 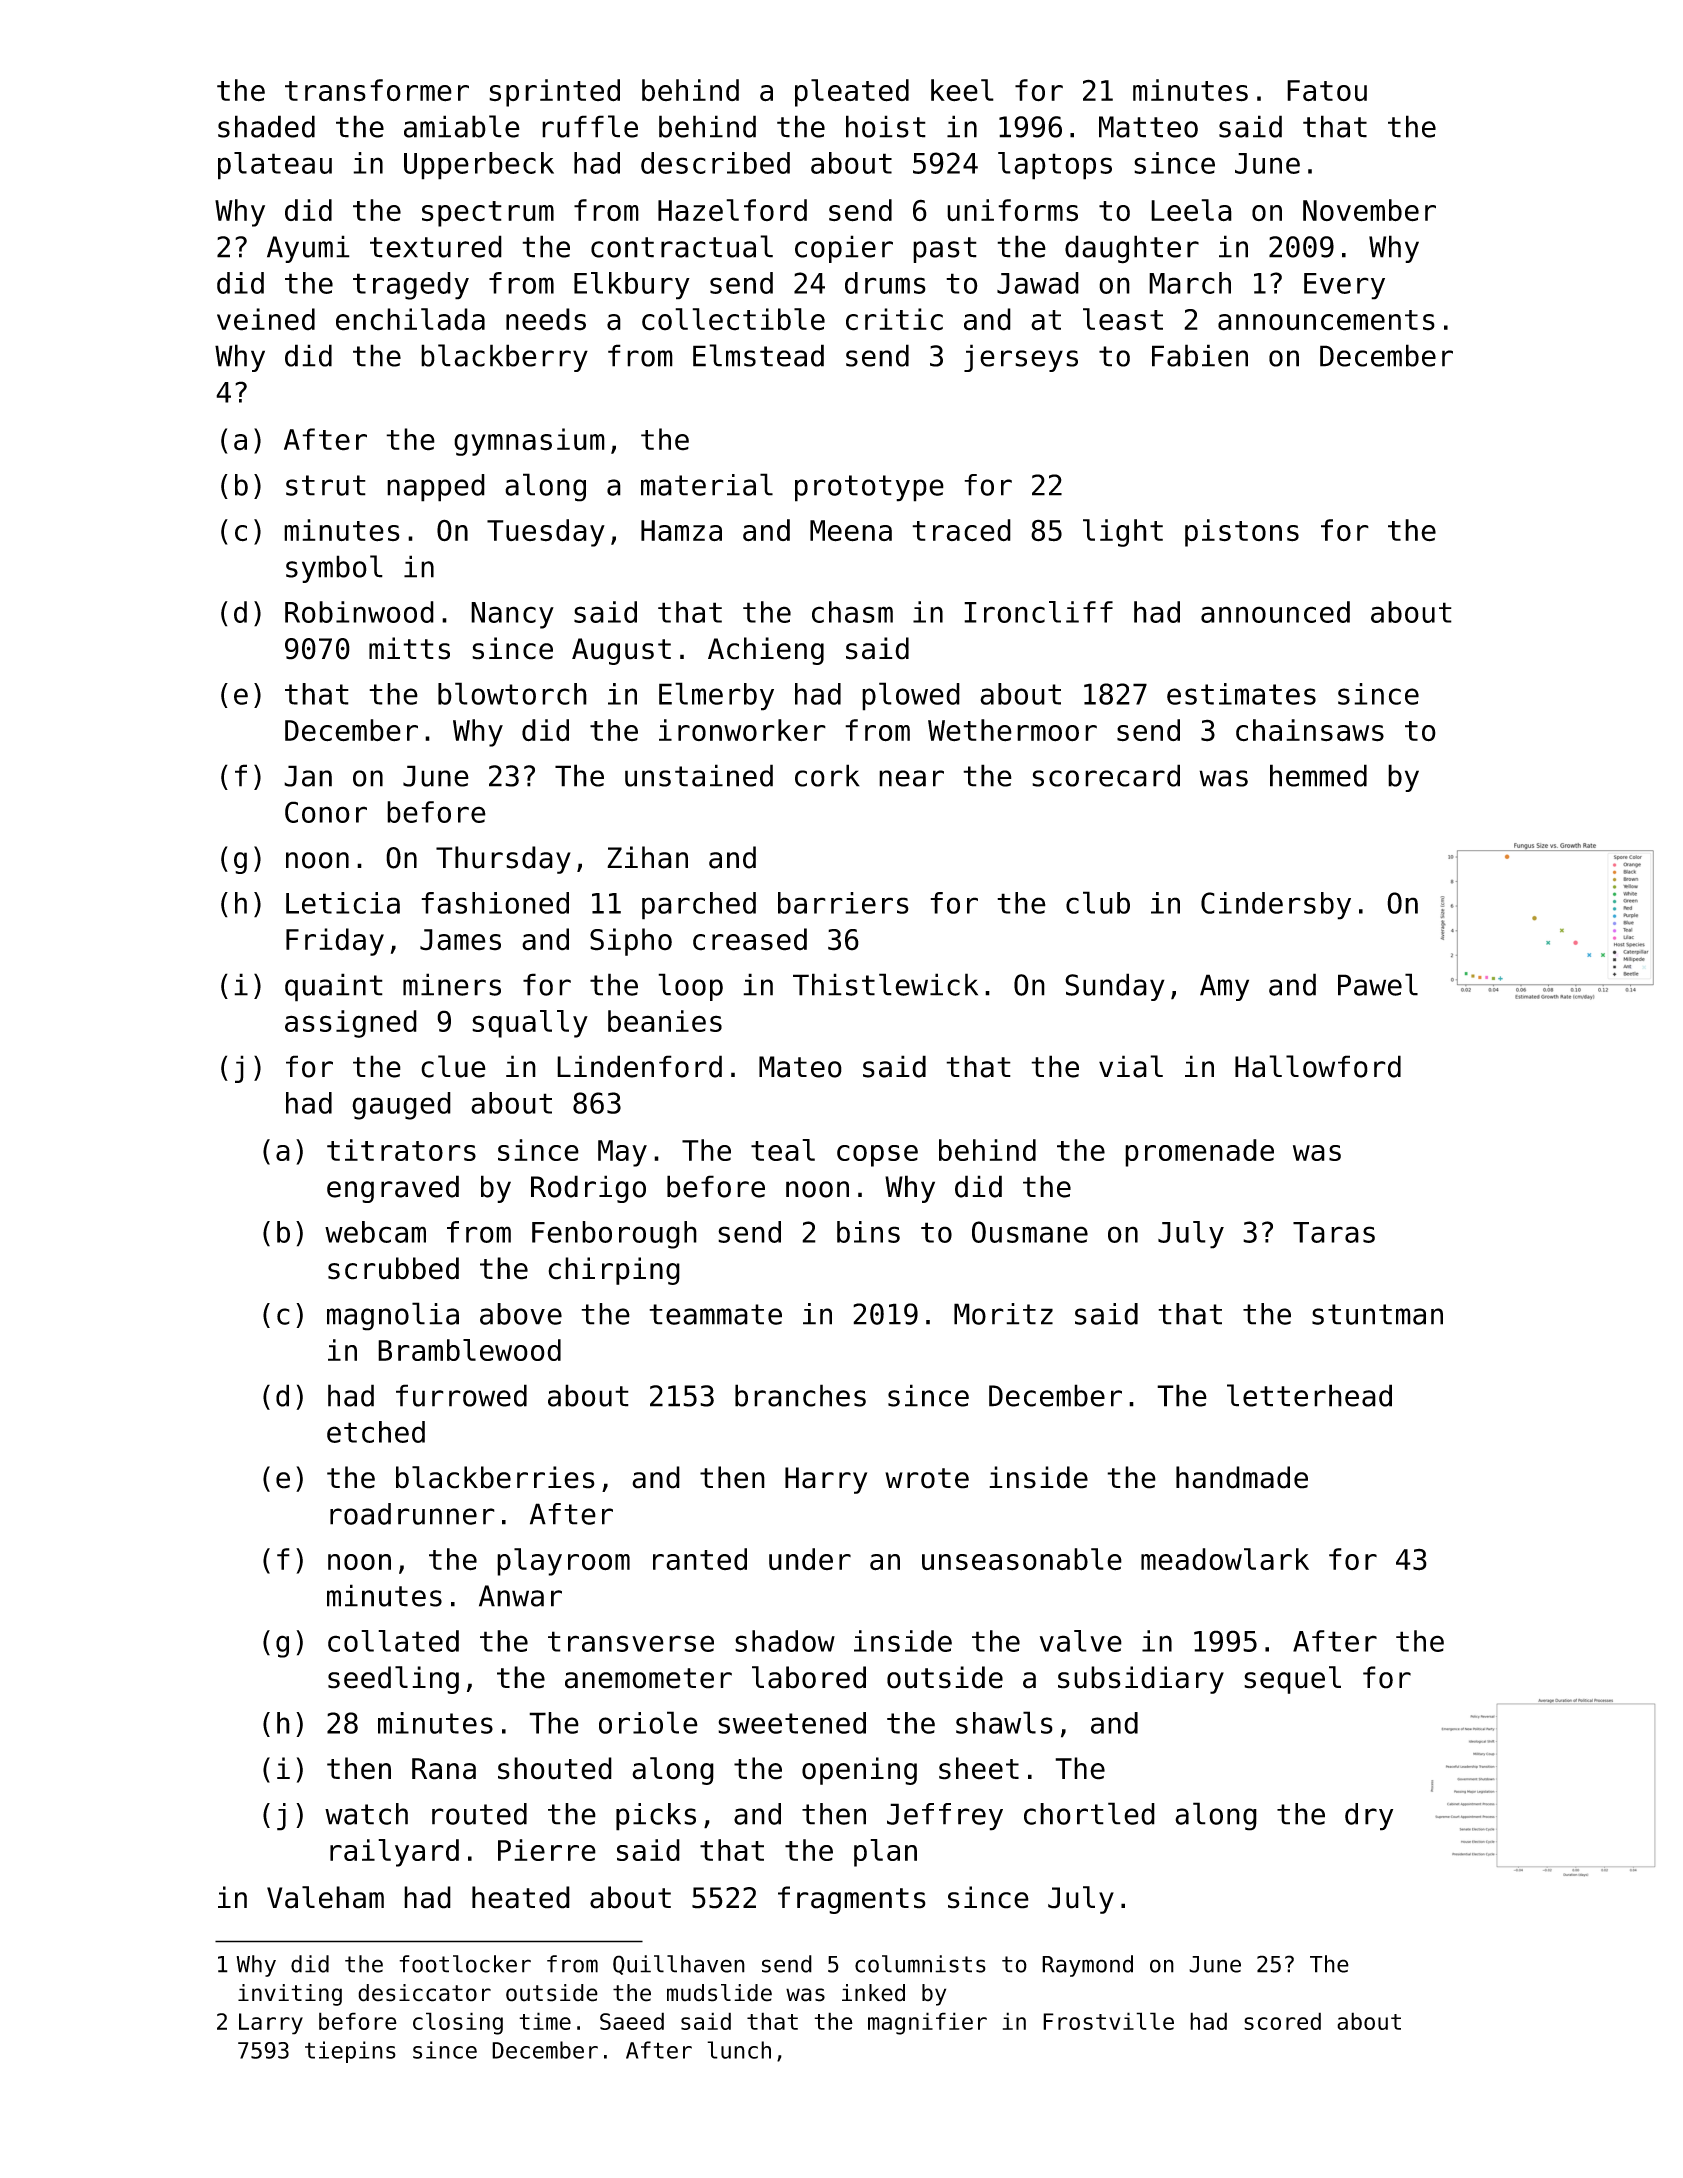 What do you see at coordinates (766, 651) in the screenshot?
I see `Achieng` at bounding box center [766, 651].
